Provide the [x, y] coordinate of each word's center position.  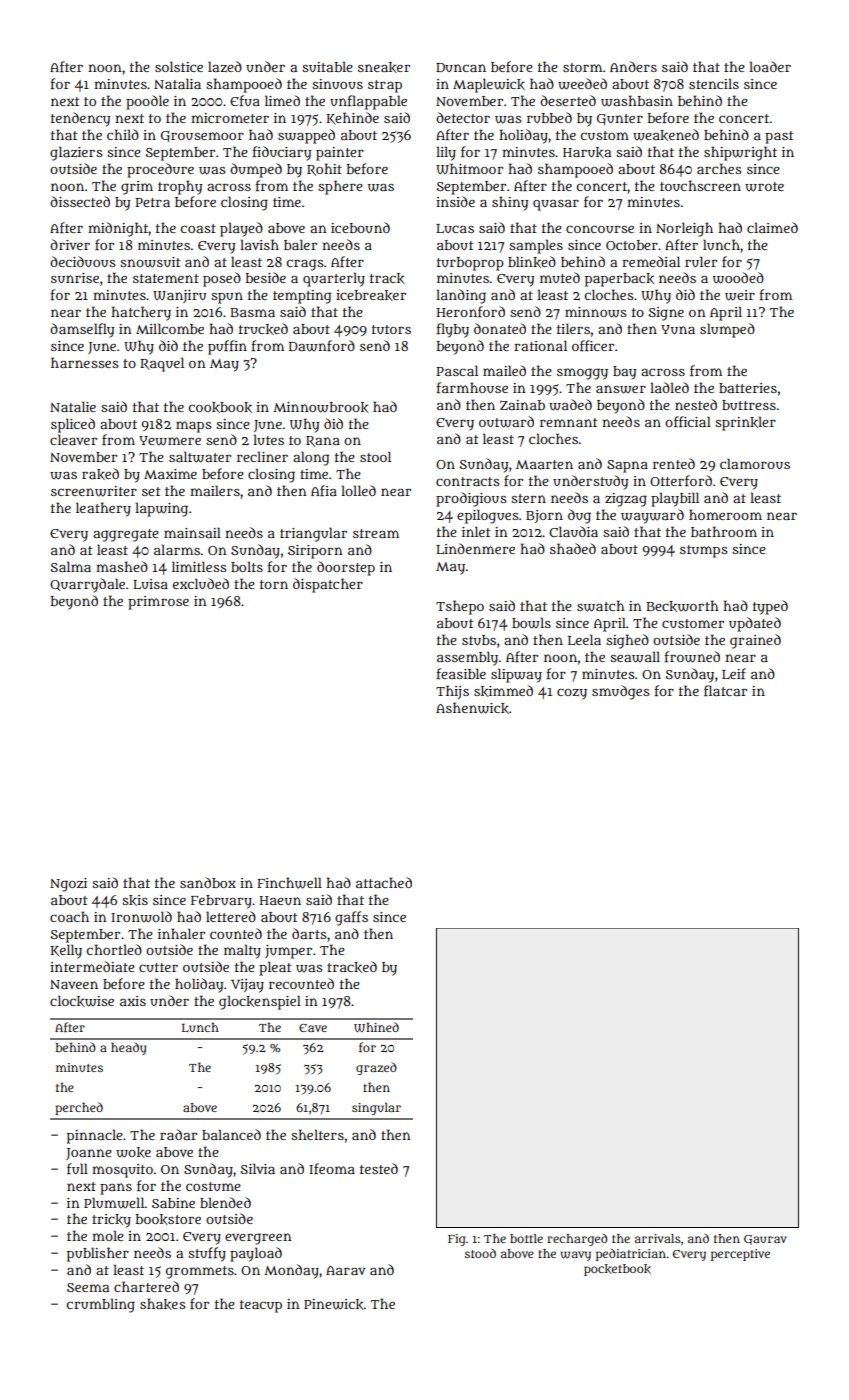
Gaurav [765, 1240]
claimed [772, 227]
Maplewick [489, 85]
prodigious [471, 499]
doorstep [346, 568]
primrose [158, 603]
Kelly [66, 951]
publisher [98, 1254]
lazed [225, 66]
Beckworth [682, 606]
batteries [748, 388]
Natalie [73, 406]
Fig [457, 1240]
